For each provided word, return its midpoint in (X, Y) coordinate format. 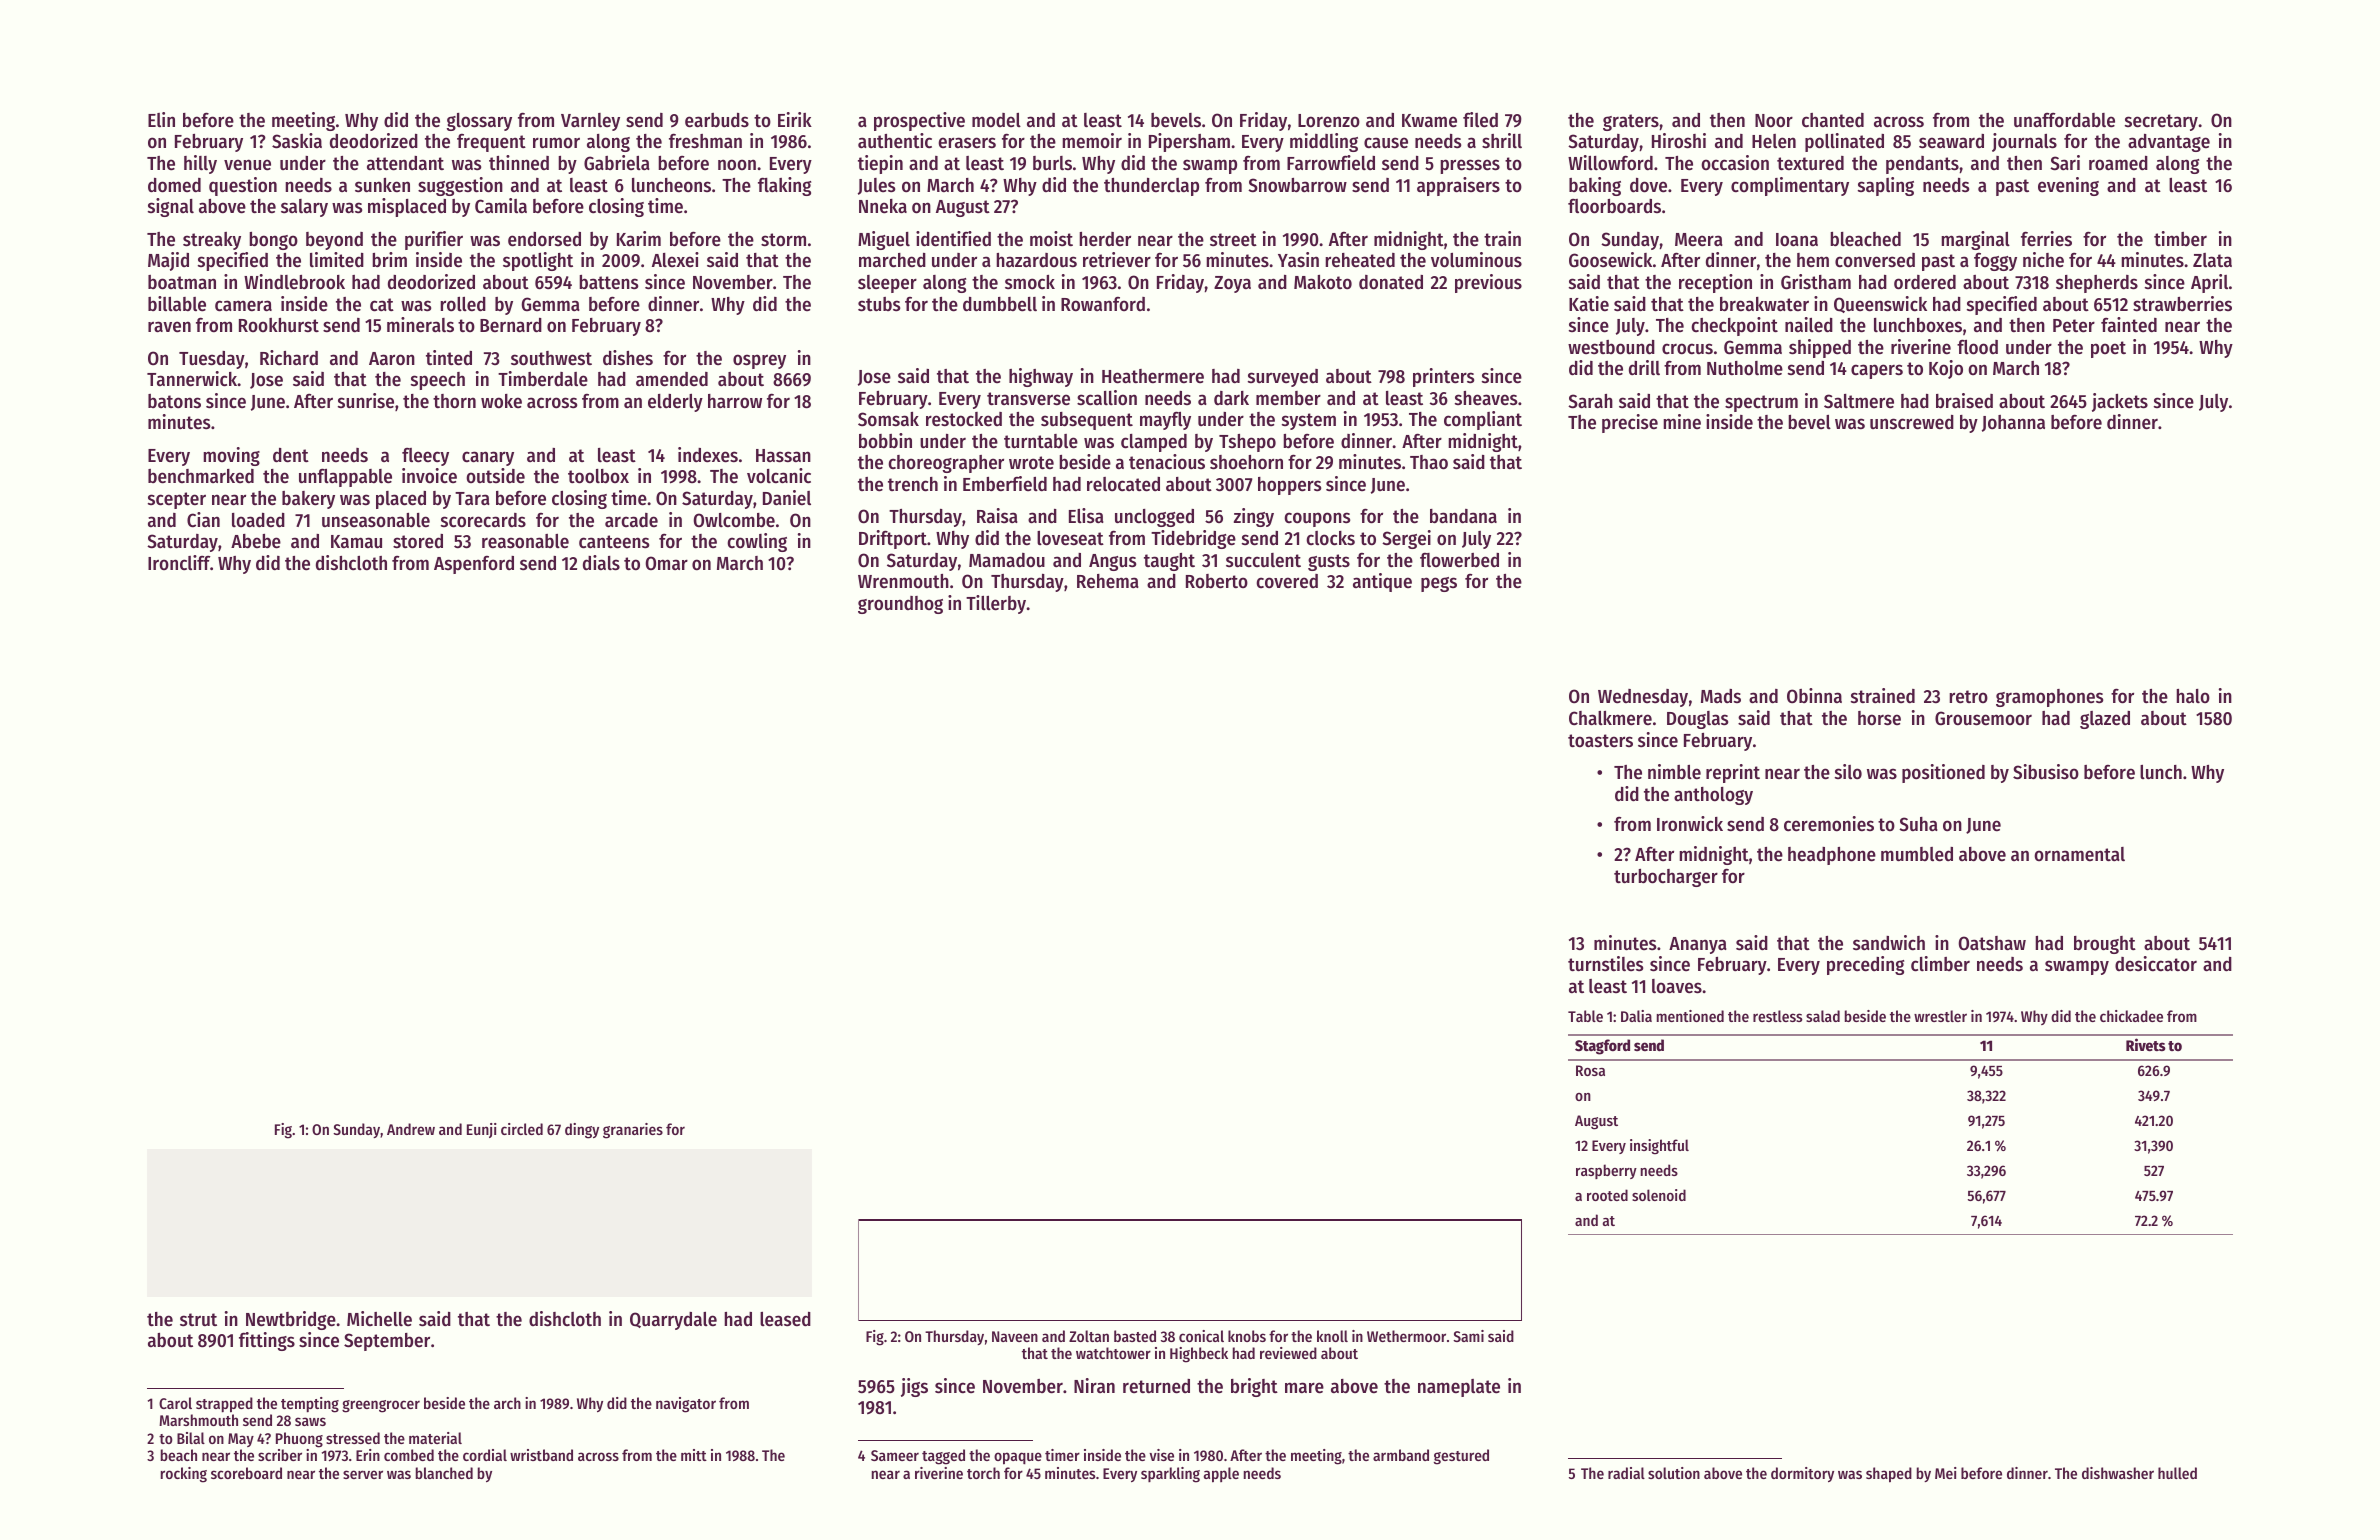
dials (601, 563)
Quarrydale (673, 1321)
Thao (1429, 462)
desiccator (2156, 964)
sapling (1886, 186)
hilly (200, 164)
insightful (1659, 1147)
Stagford (1602, 1047)
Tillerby (996, 604)
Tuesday (212, 360)
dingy (582, 1131)
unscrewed (1912, 422)
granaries (633, 1131)
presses (1470, 166)
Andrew (411, 1129)
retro (1968, 697)
